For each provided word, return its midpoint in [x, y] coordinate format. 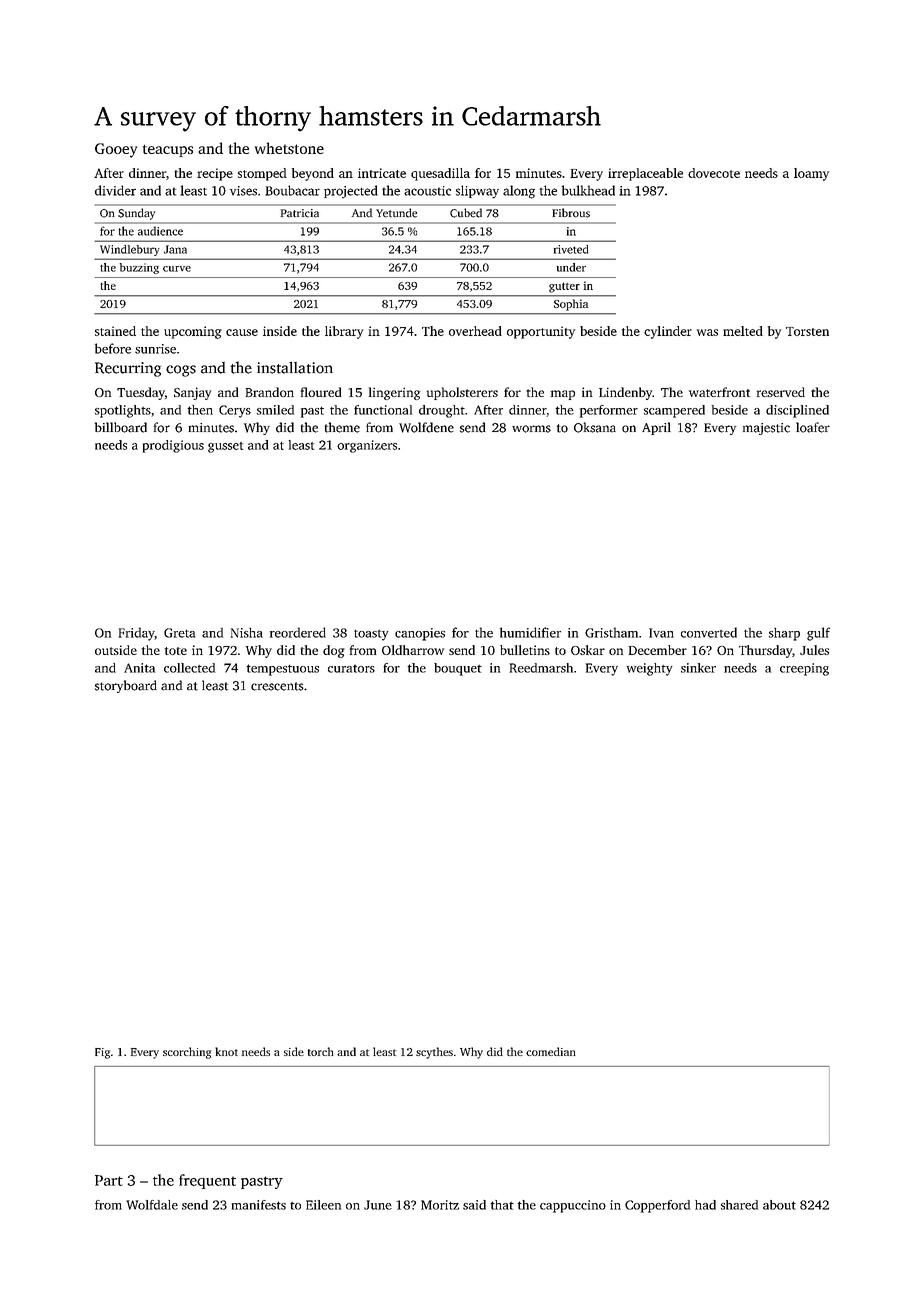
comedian [551, 1051]
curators [351, 668]
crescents [277, 686]
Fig [102, 1053]
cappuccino [573, 1206]
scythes [434, 1053]
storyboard [126, 686]
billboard [121, 427]
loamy [811, 174]
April [656, 428]
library [344, 332]
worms [531, 429]
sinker [698, 668]
